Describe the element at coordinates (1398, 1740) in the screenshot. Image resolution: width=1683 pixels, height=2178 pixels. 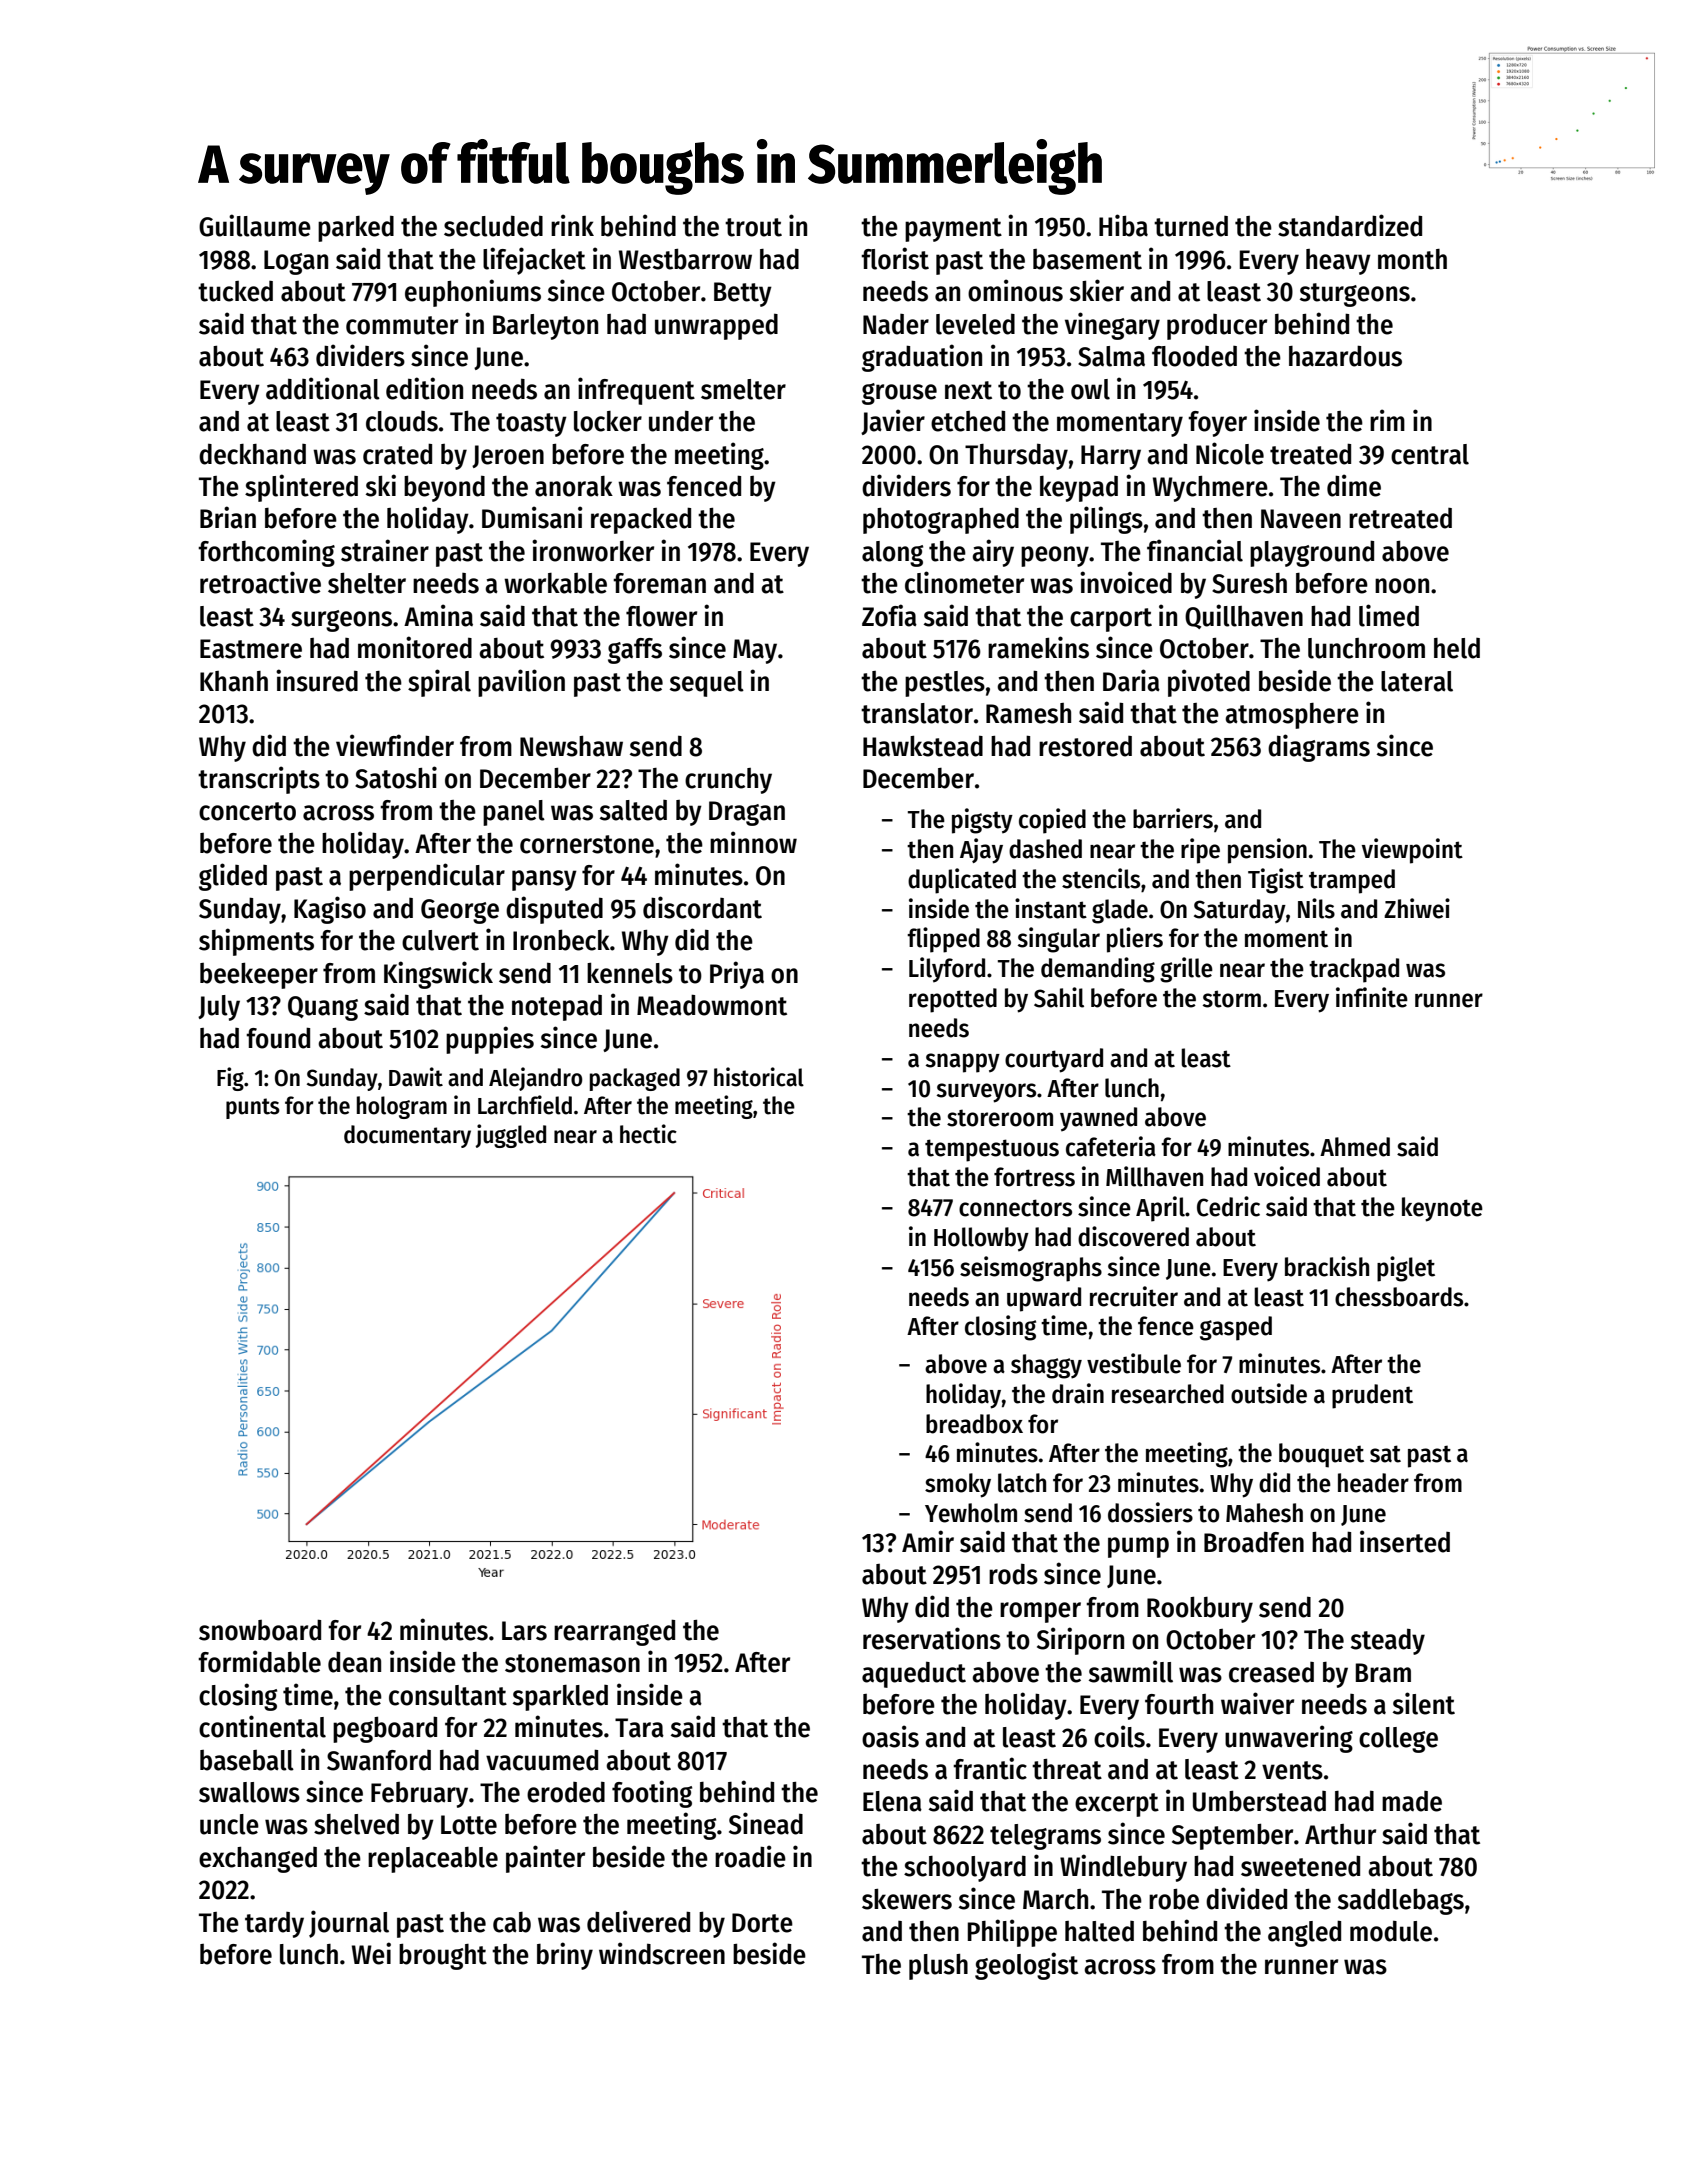
I see `college` at that location.
